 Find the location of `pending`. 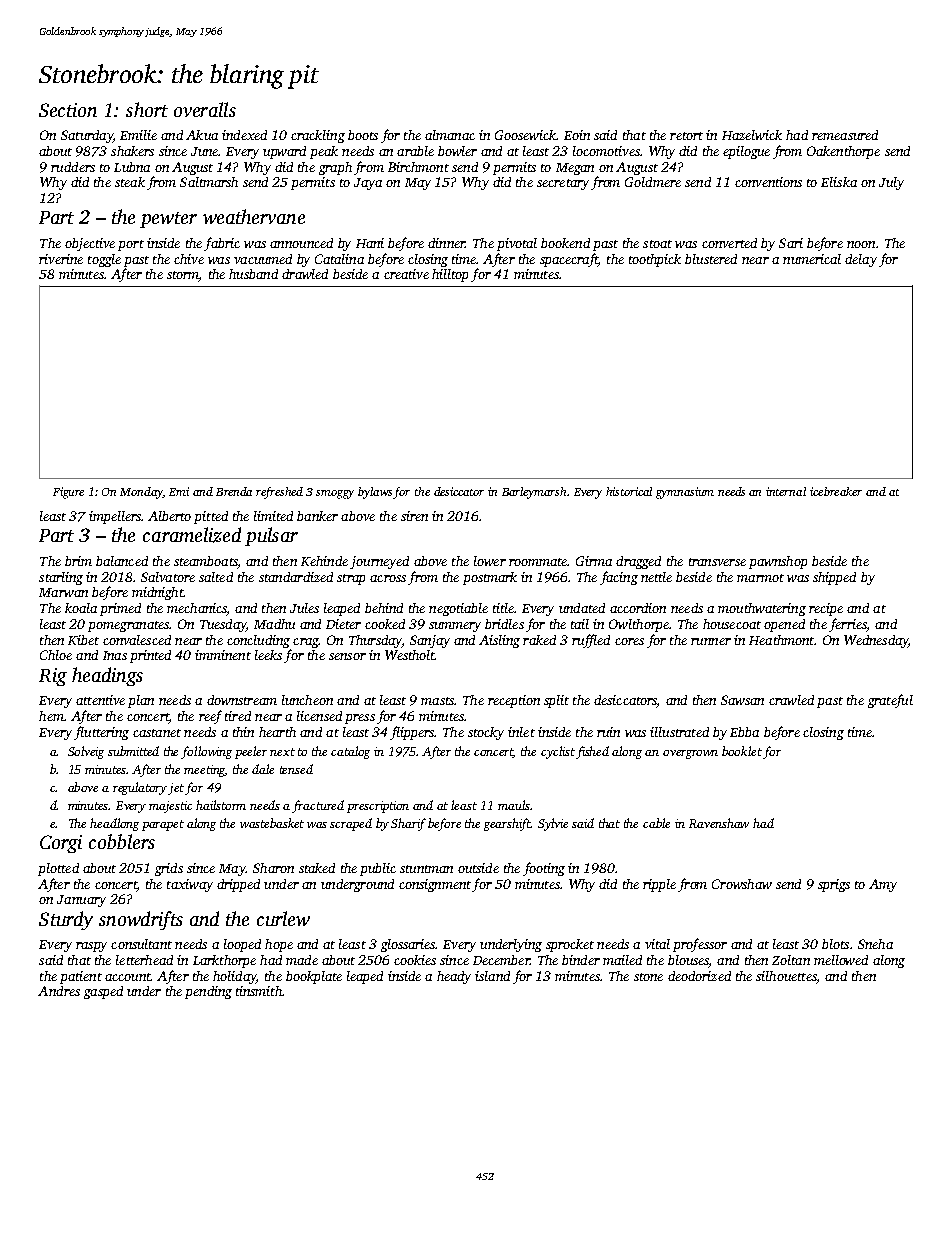

pending is located at coordinates (208, 992).
